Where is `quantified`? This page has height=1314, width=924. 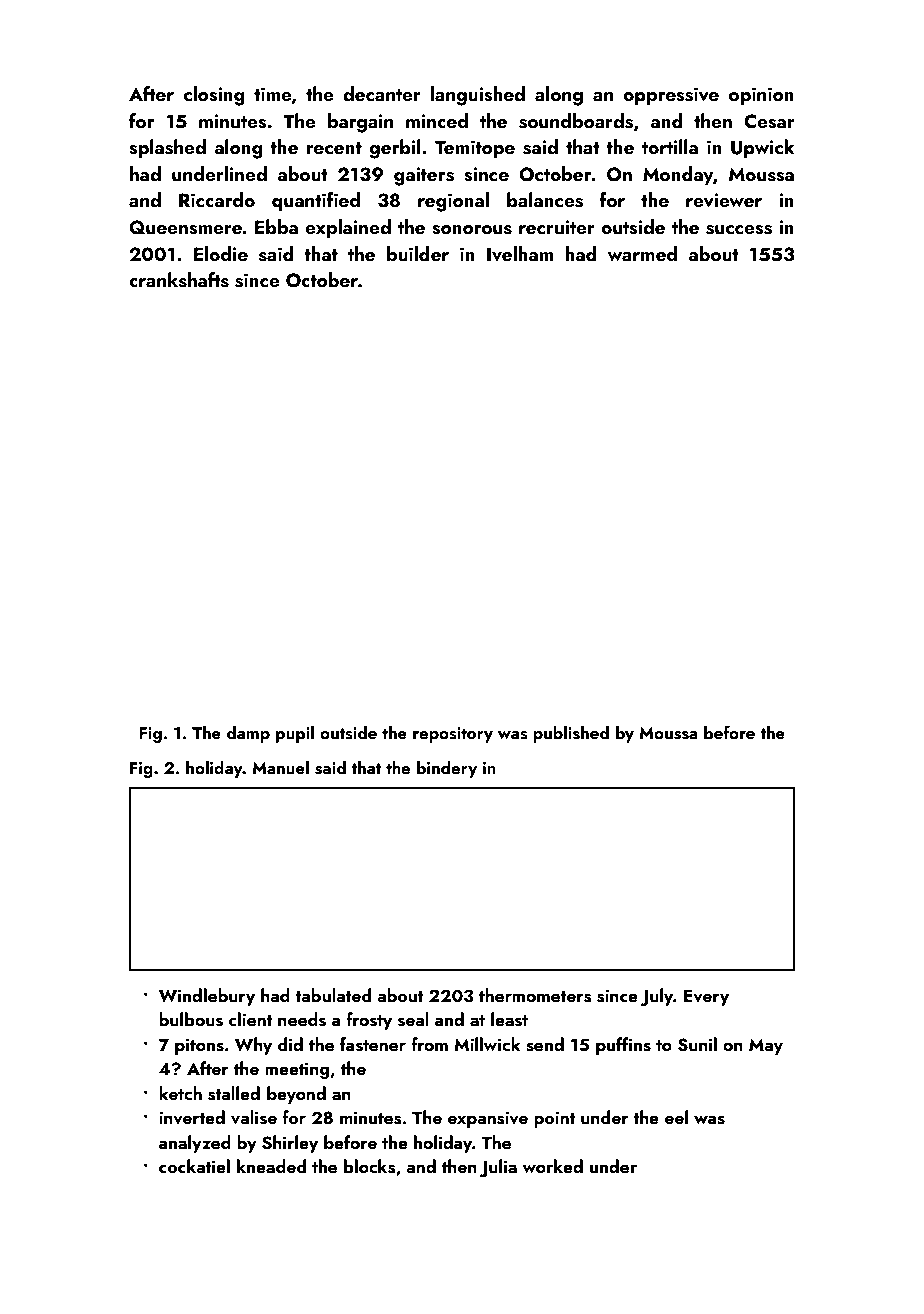
quantified is located at coordinates (316, 201).
